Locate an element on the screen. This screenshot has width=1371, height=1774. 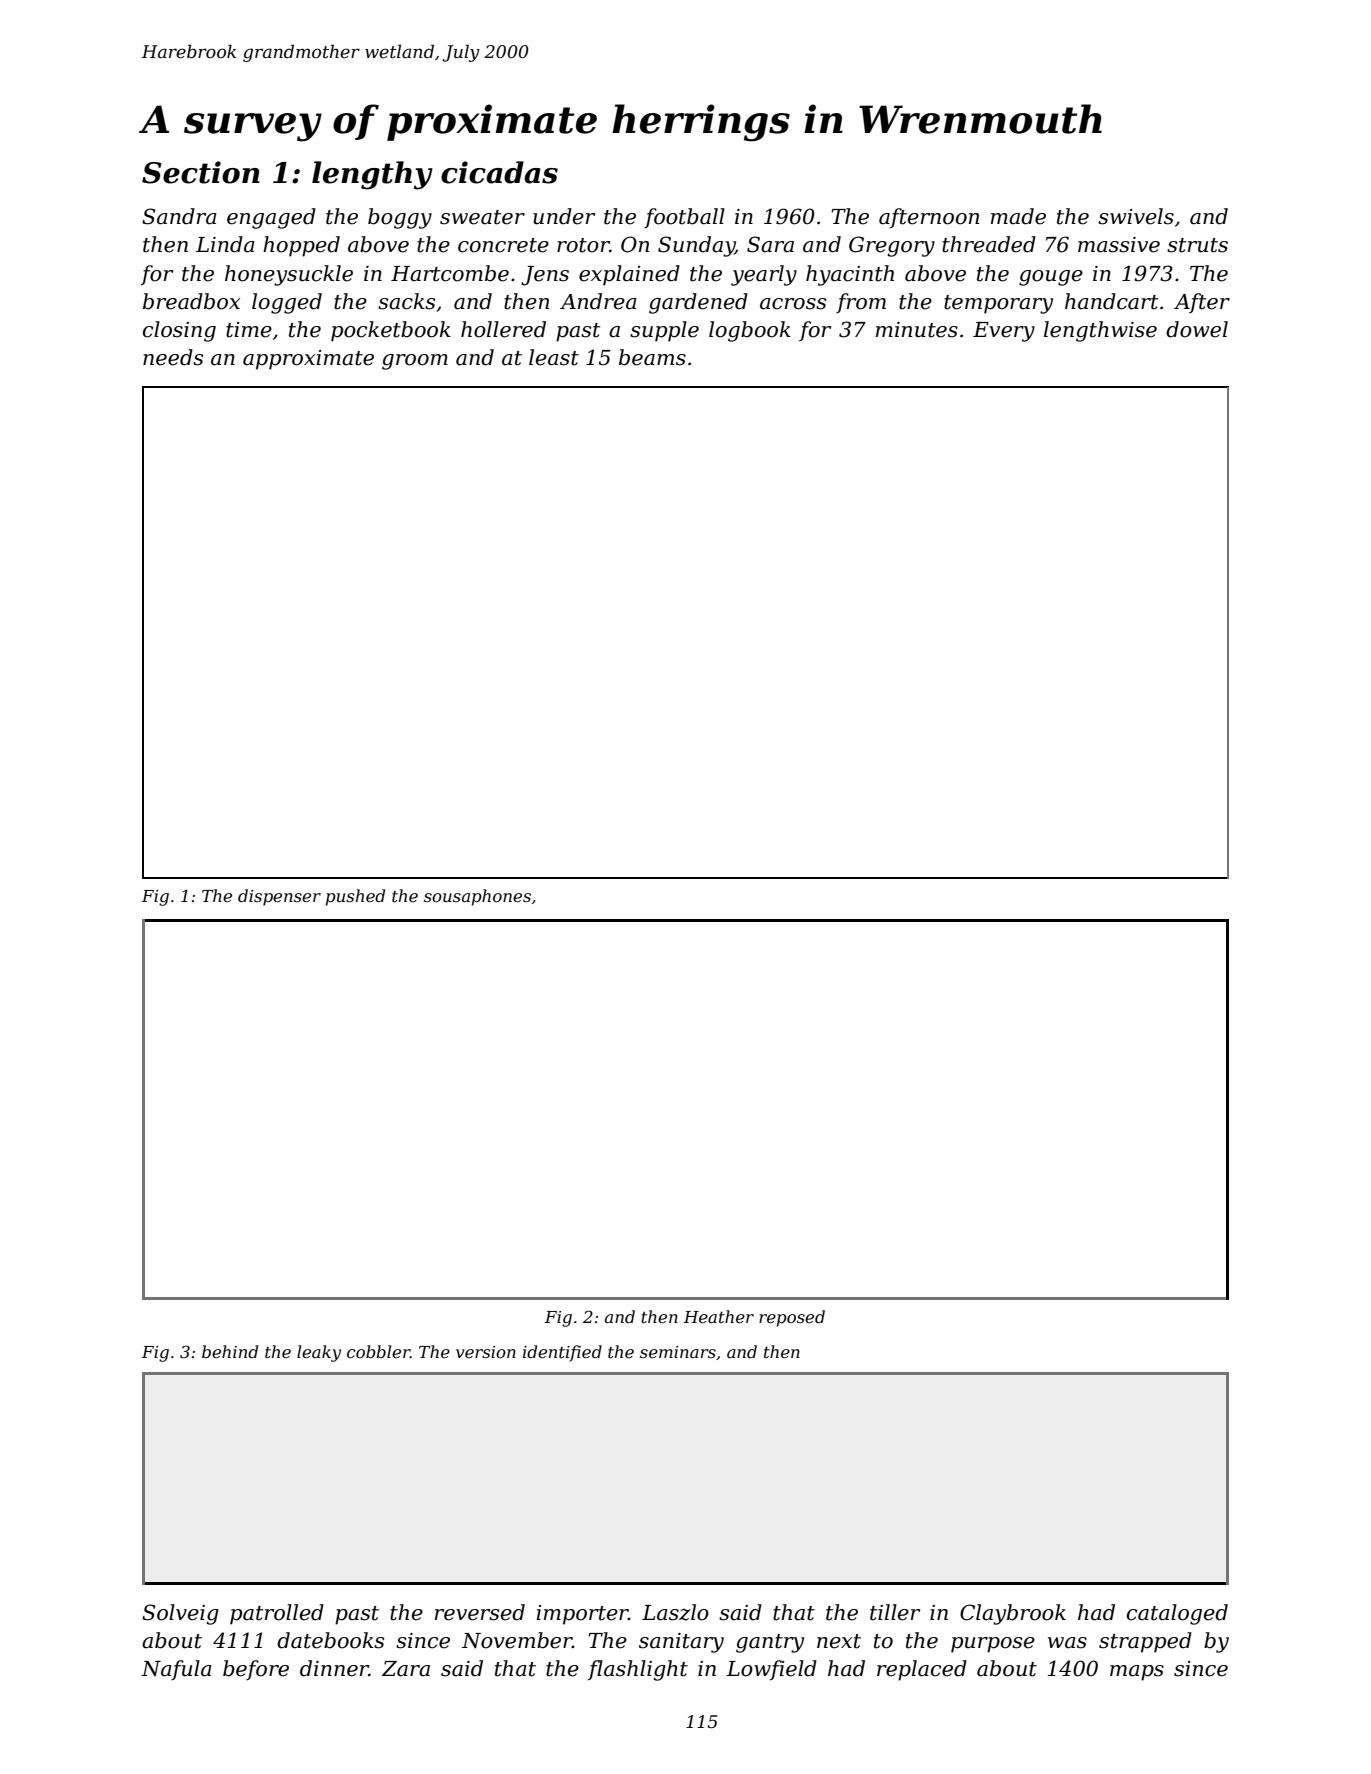
November is located at coordinates (517, 1640).
